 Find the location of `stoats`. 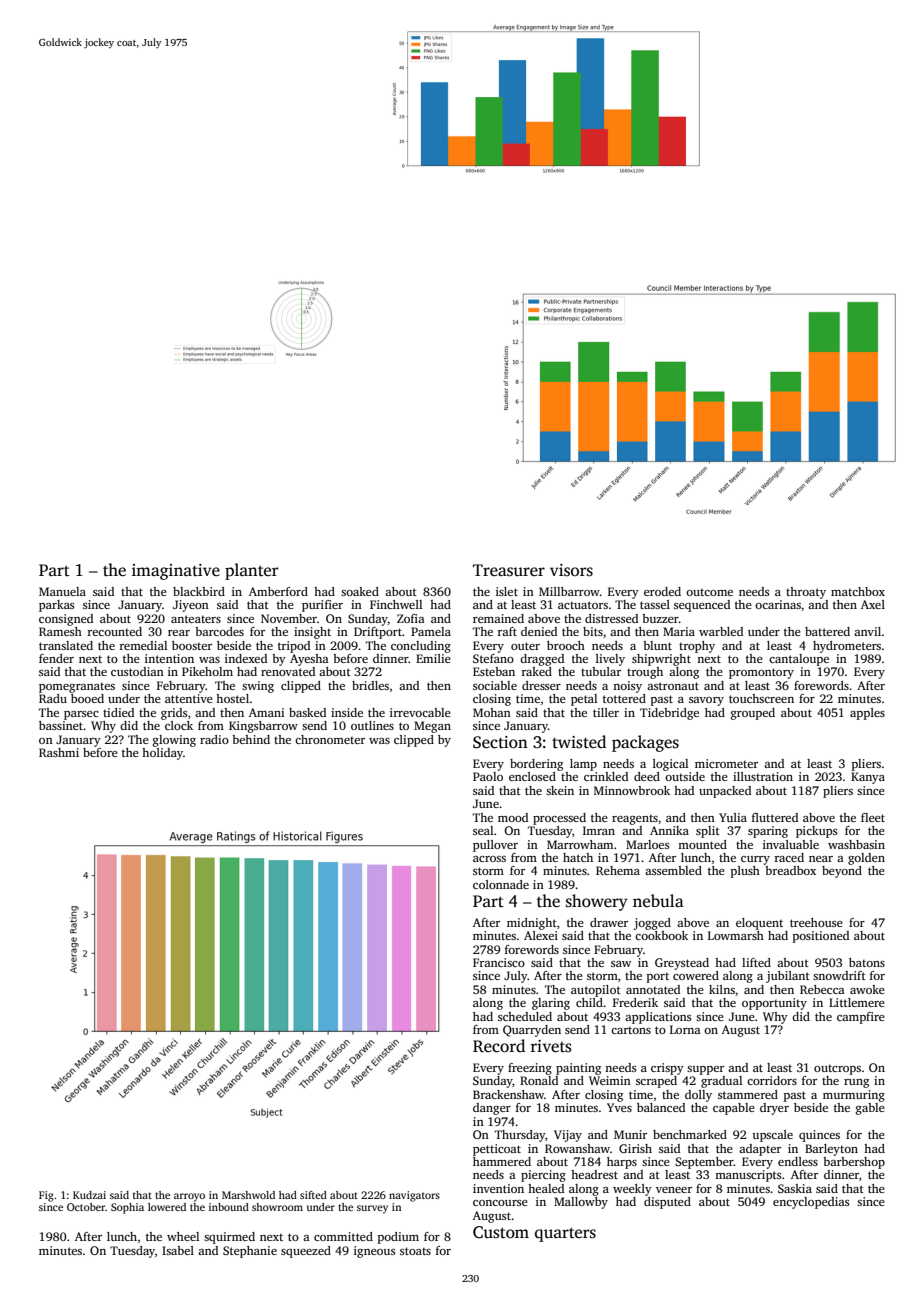

stoats is located at coordinates (415, 1251).
